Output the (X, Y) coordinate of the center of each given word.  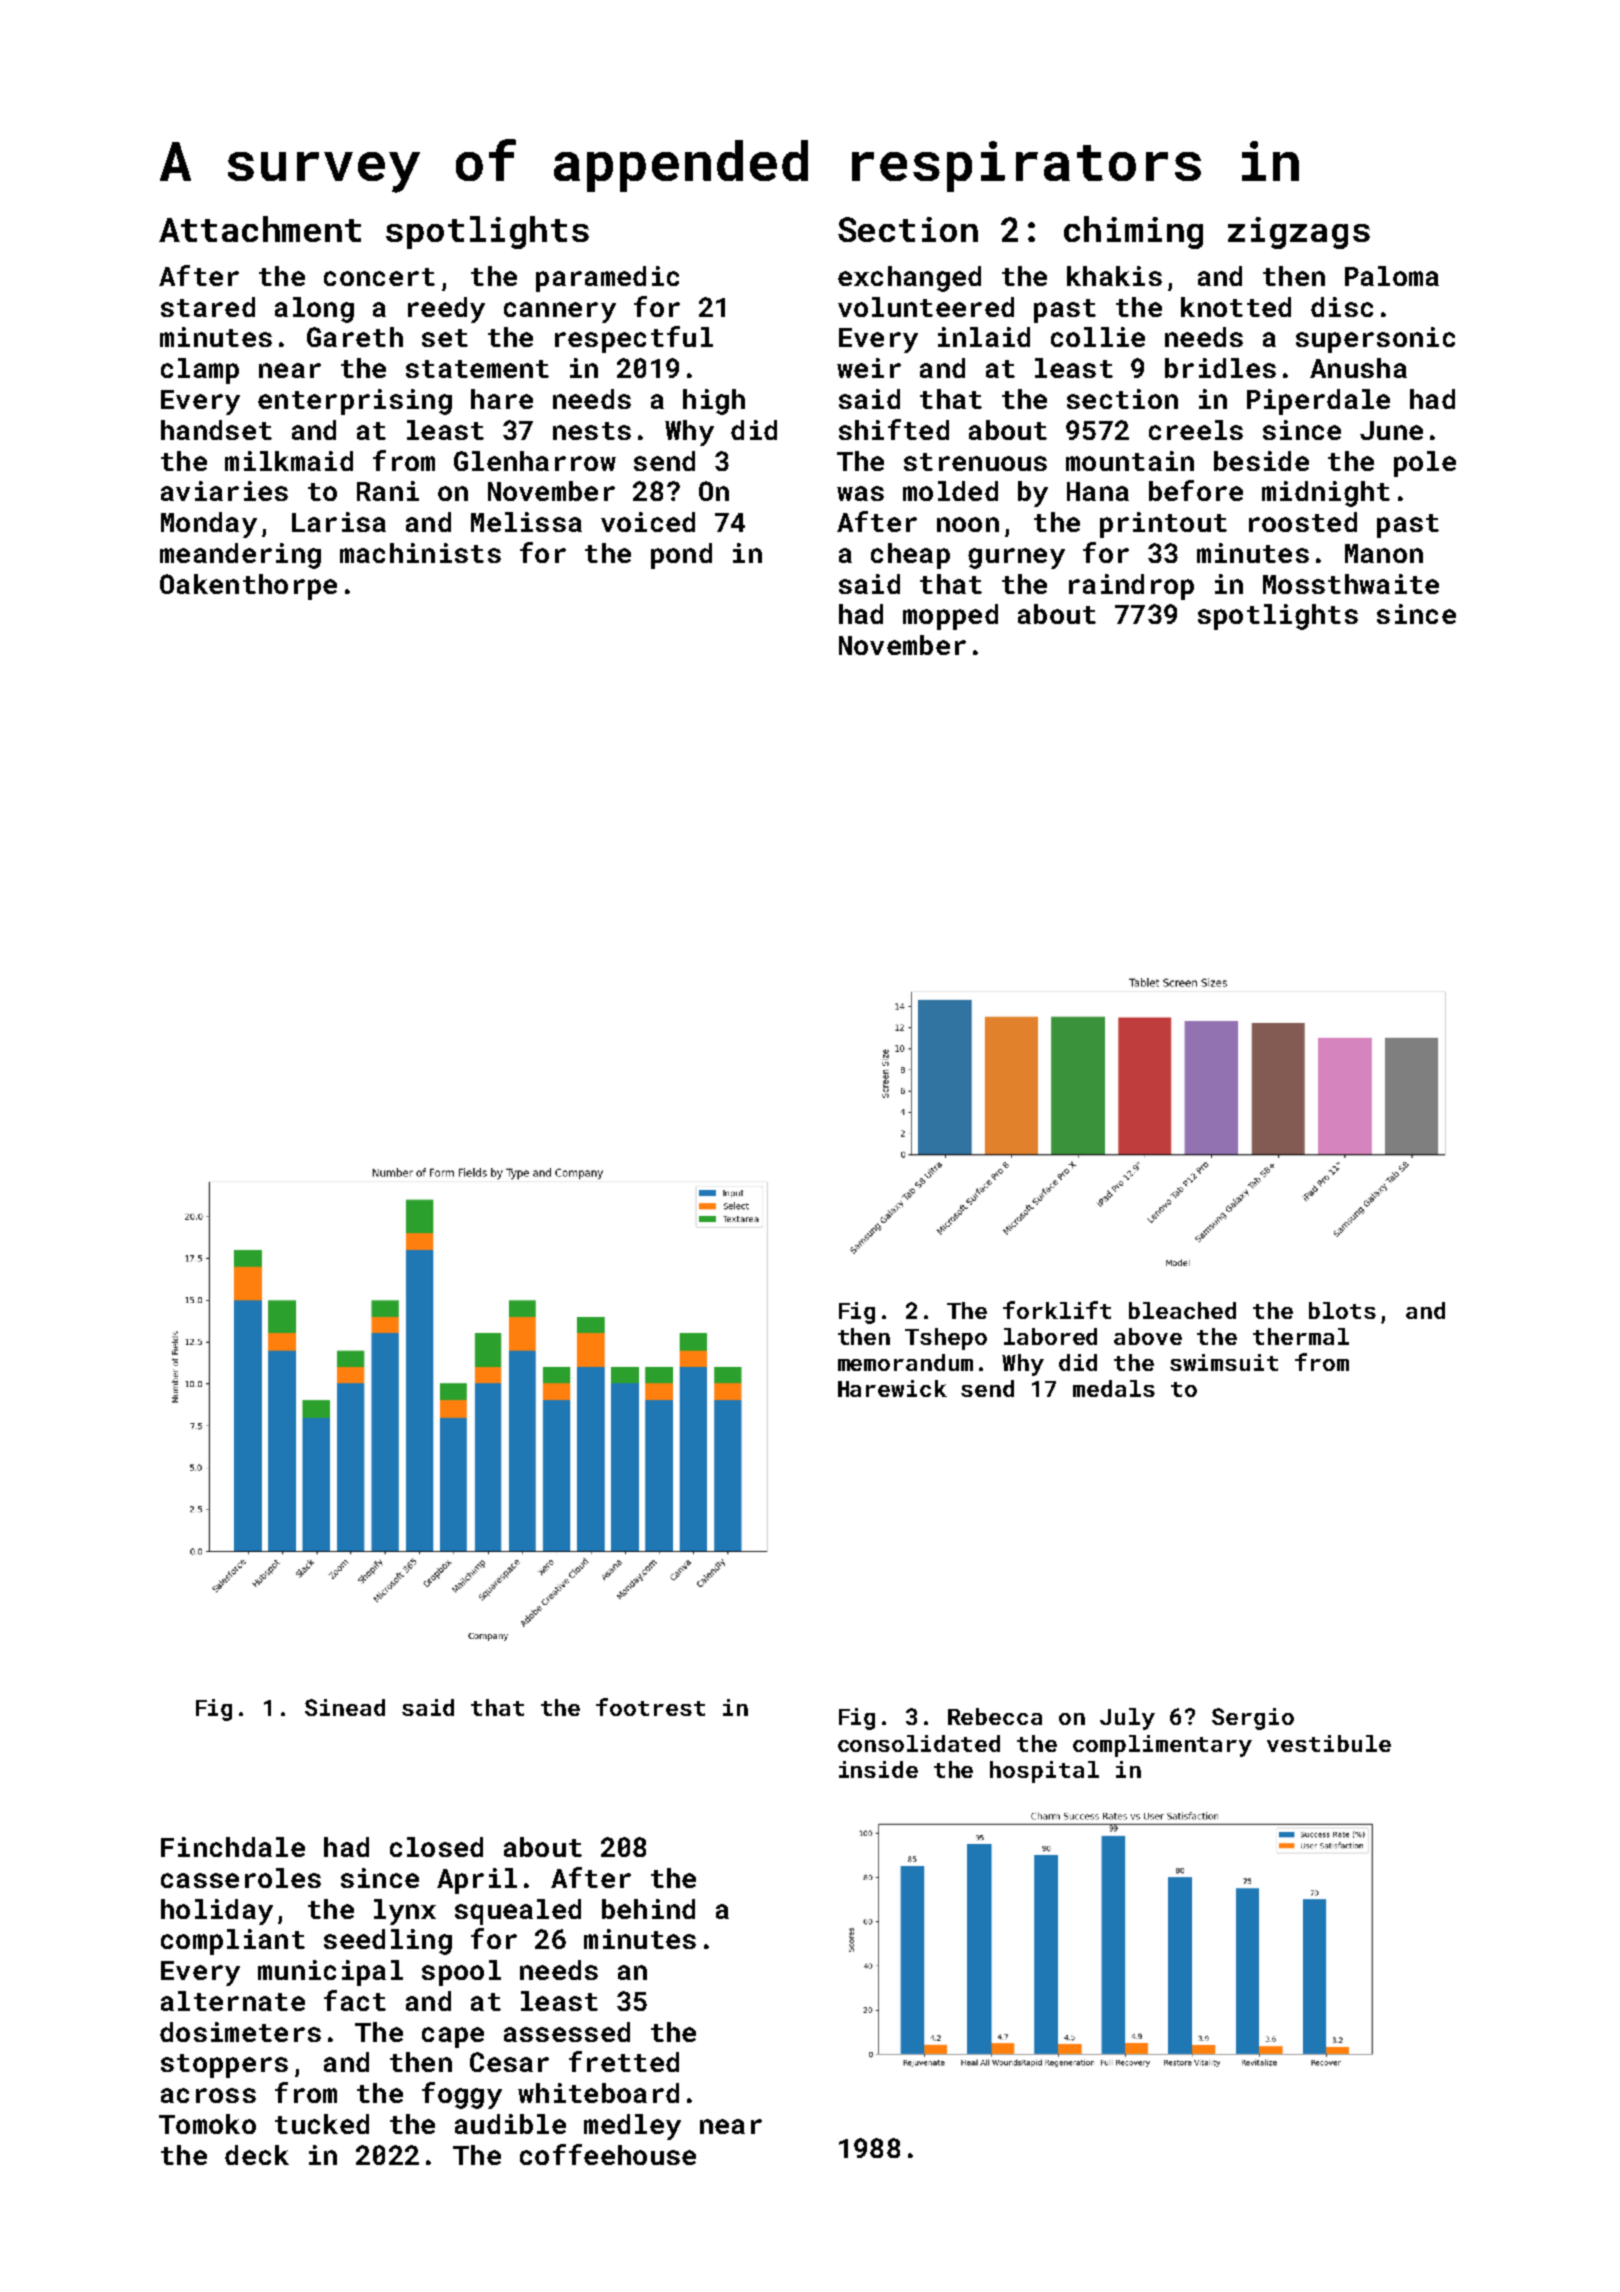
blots (1342, 1310)
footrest (650, 1707)
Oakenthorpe (248, 587)
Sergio (1253, 1719)
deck (257, 2155)
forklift (1057, 1310)
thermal (1301, 1336)
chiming (1133, 232)
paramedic (607, 279)
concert (379, 277)
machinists (420, 553)
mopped (950, 617)
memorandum (905, 1362)
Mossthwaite (1351, 584)
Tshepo (946, 1339)
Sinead (345, 1707)
